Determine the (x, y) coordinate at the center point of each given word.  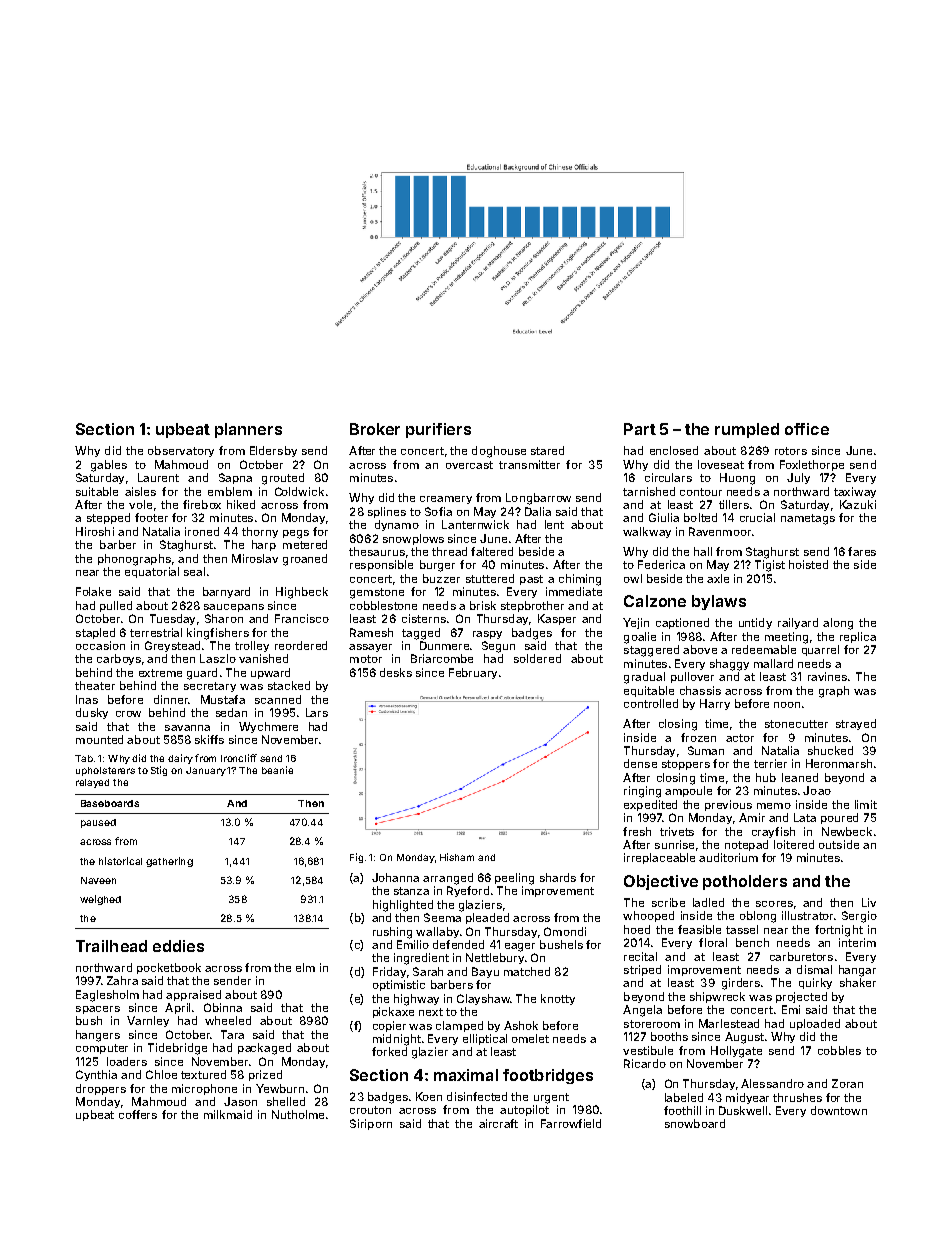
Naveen (98, 880)
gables (109, 466)
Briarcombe (442, 658)
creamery (446, 500)
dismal (814, 969)
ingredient (421, 959)
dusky (92, 713)
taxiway (855, 492)
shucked (830, 750)
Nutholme (298, 1114)
